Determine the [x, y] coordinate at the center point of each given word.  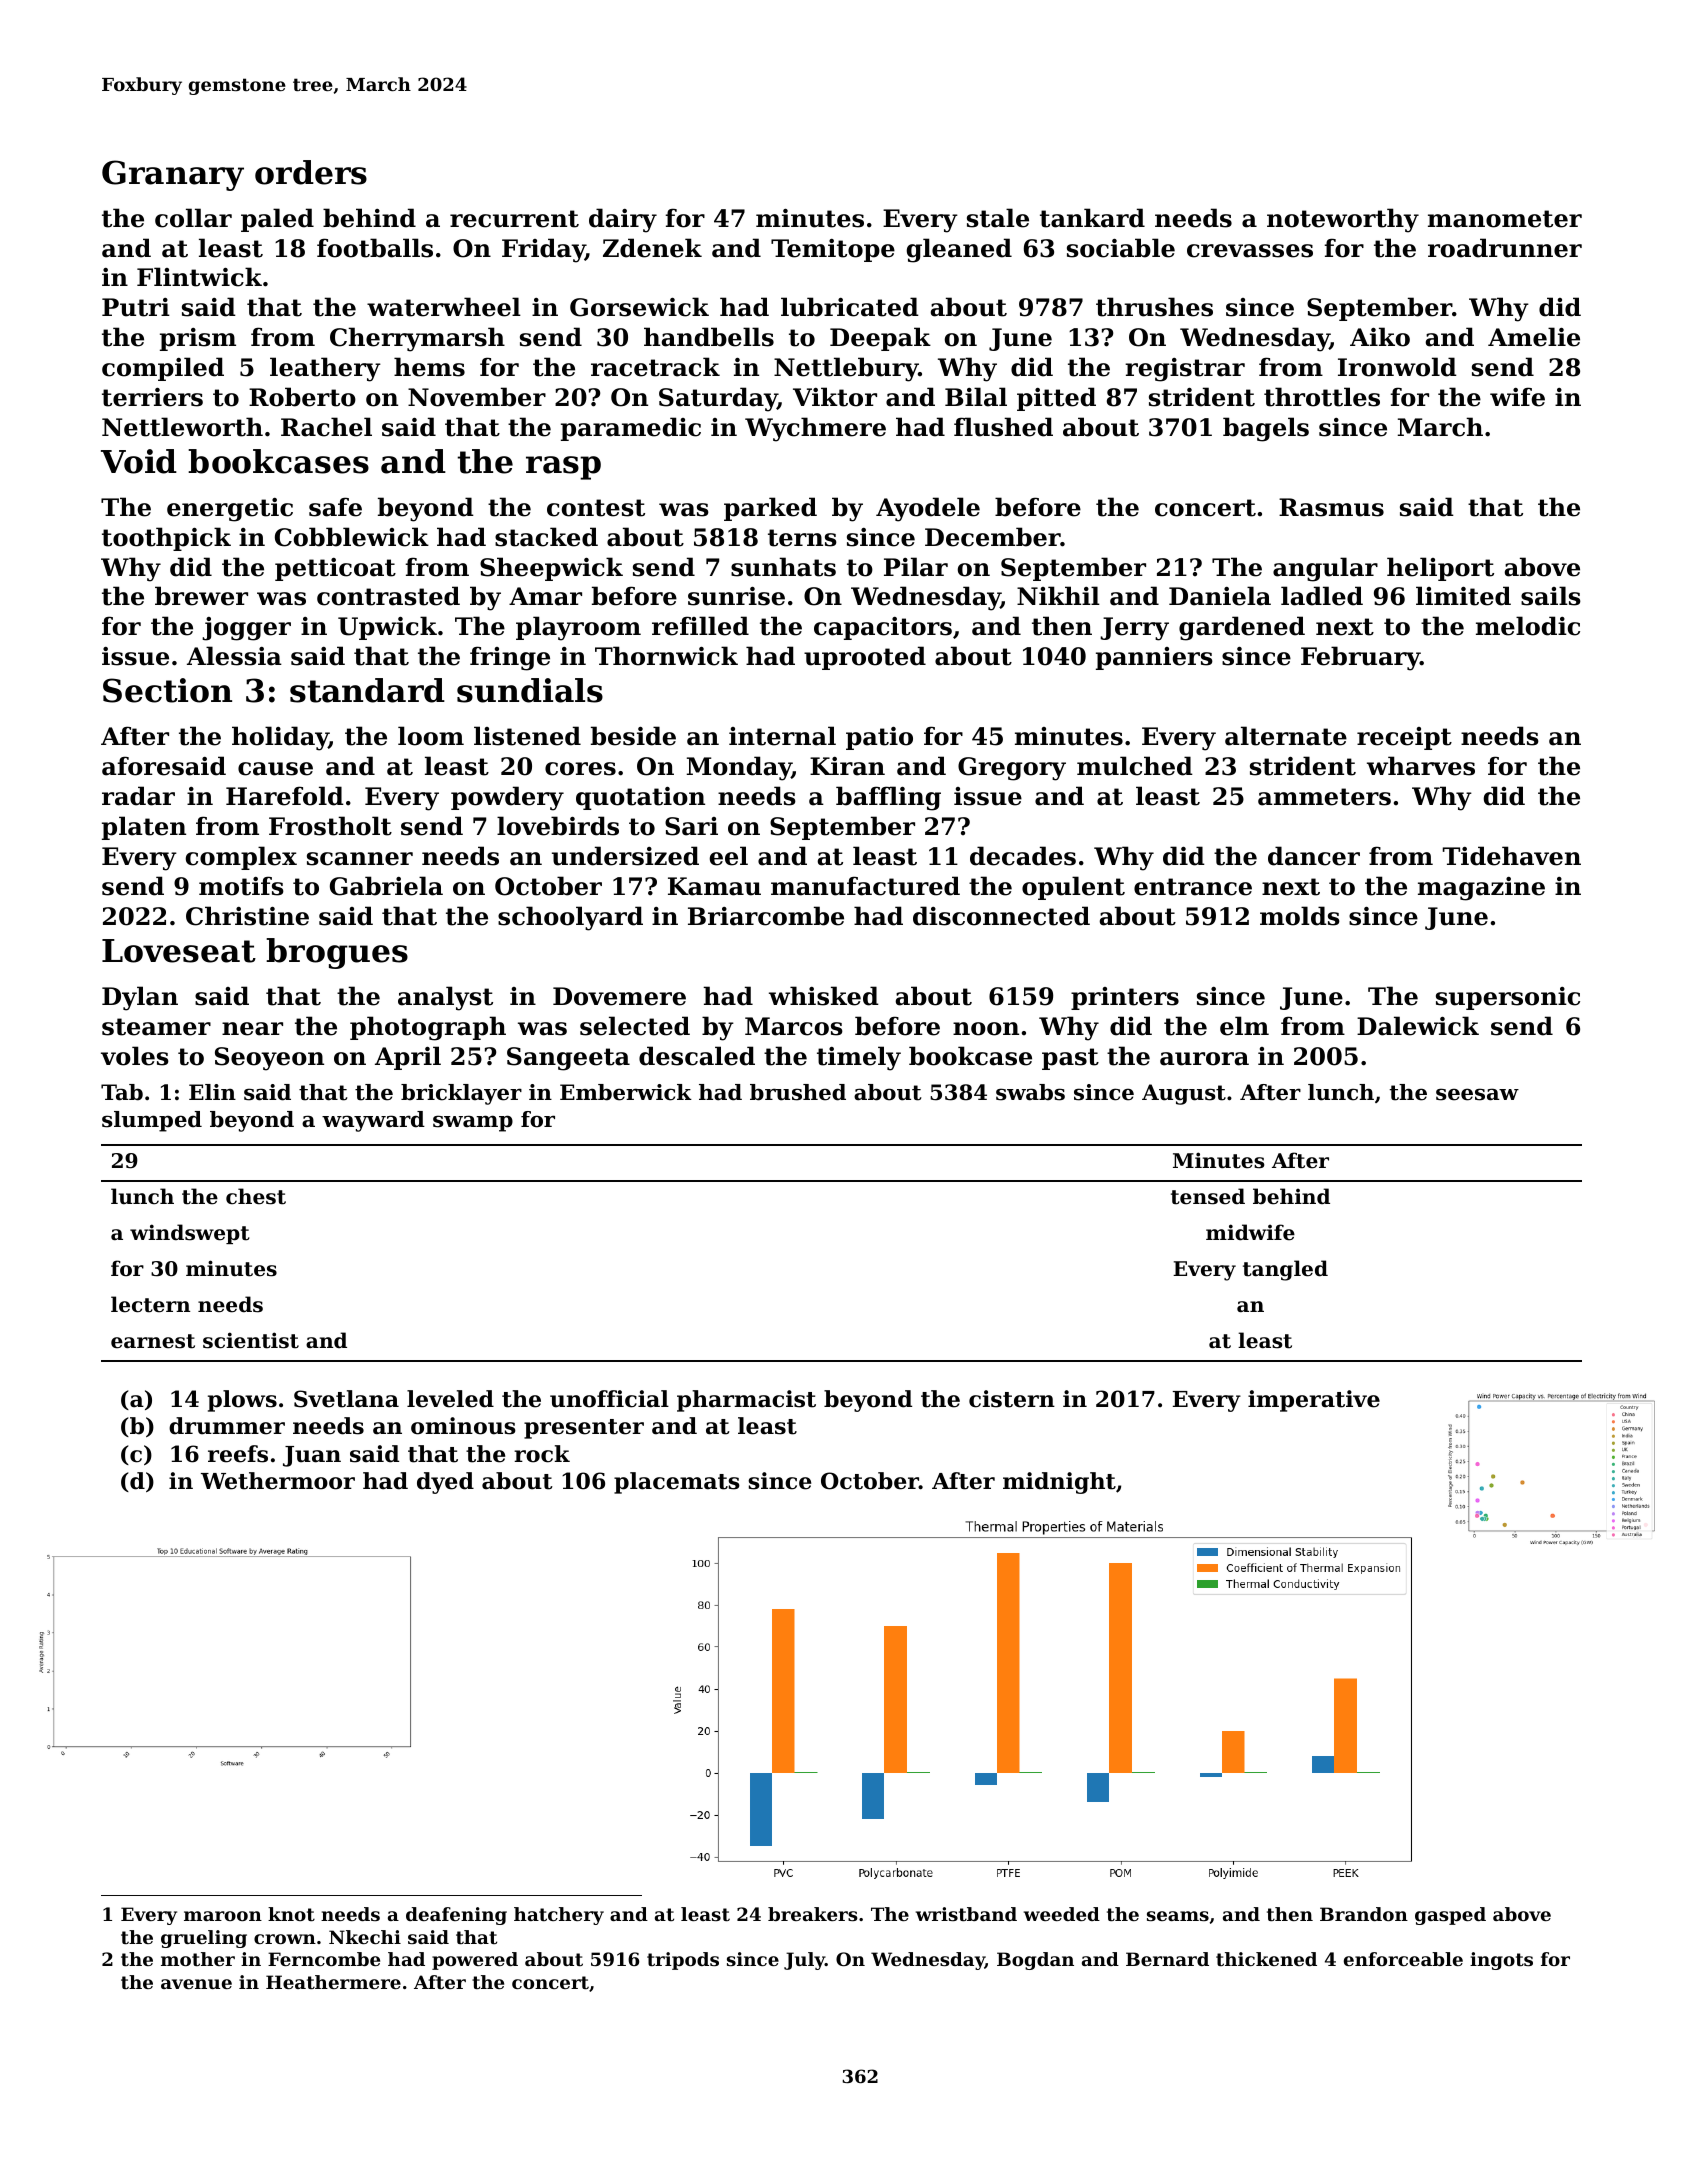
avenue [196, 1984]
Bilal [976, 397]
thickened [1266, 1959]
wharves [1421, 766]
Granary [173, 175]
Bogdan [1035, 1961]
